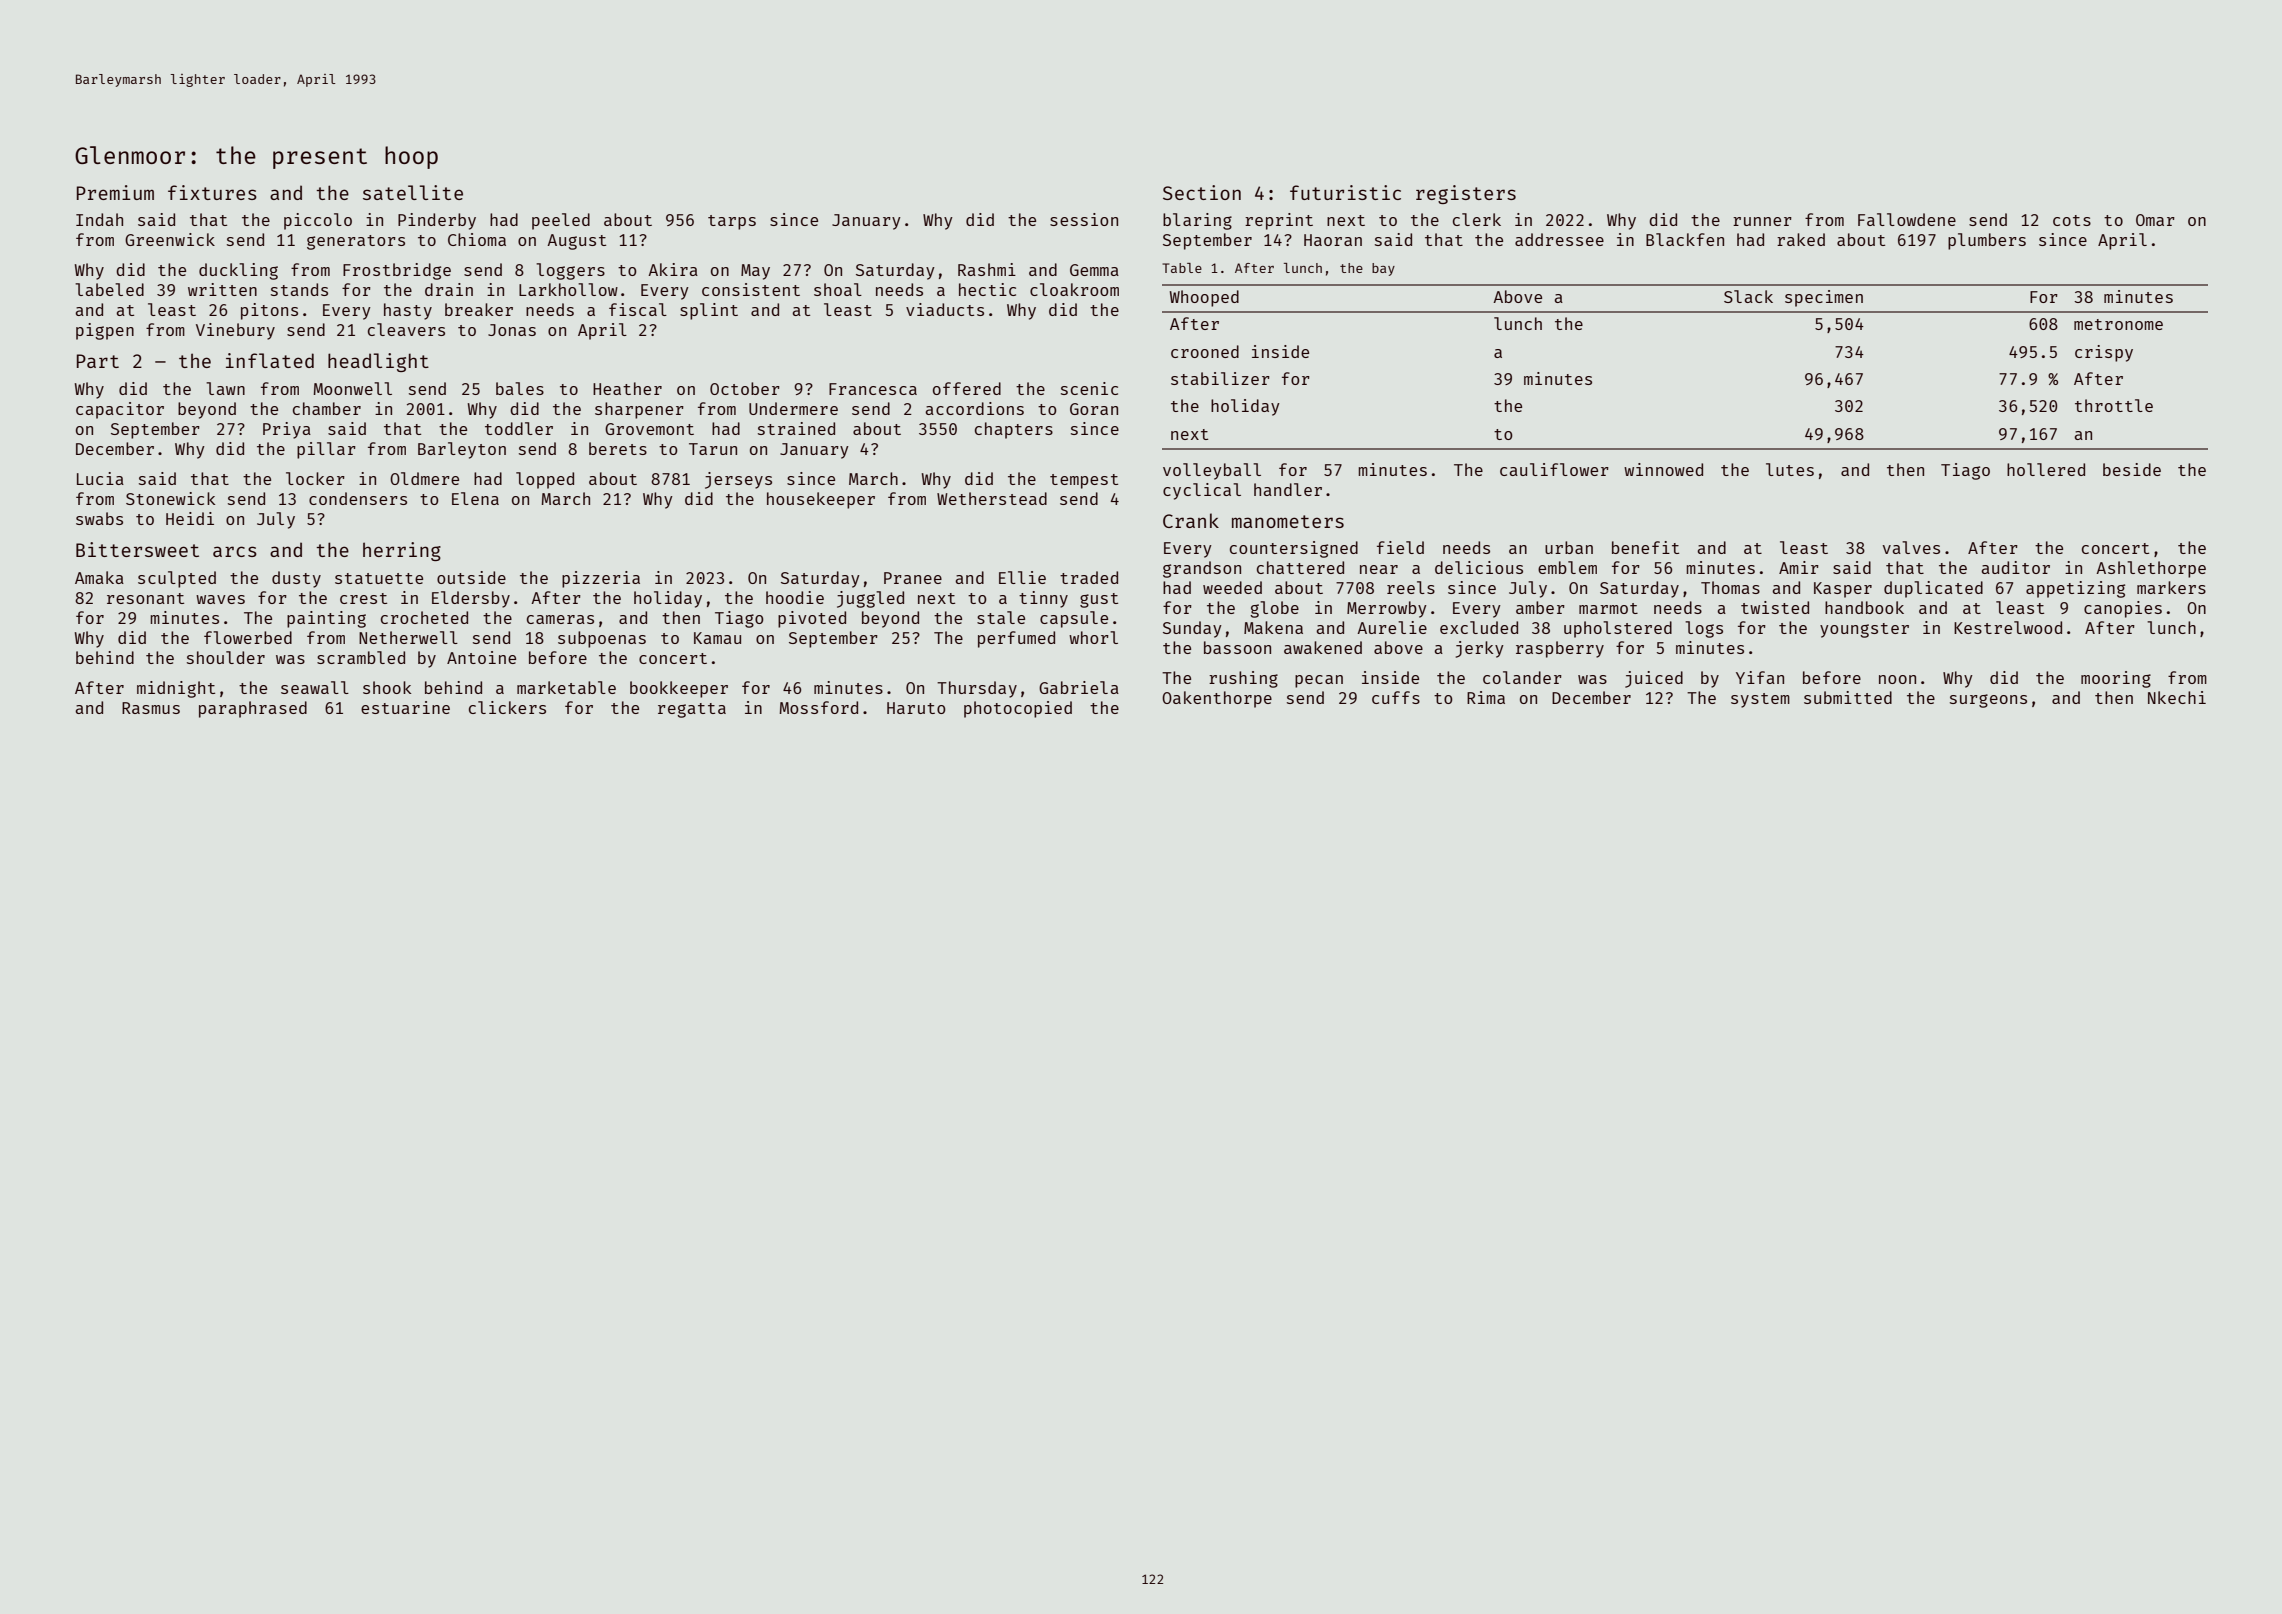  What do you see at coordinates (2155, 220) in the screenshot?
I see `Omar` at bounding box center [2155, 220].
